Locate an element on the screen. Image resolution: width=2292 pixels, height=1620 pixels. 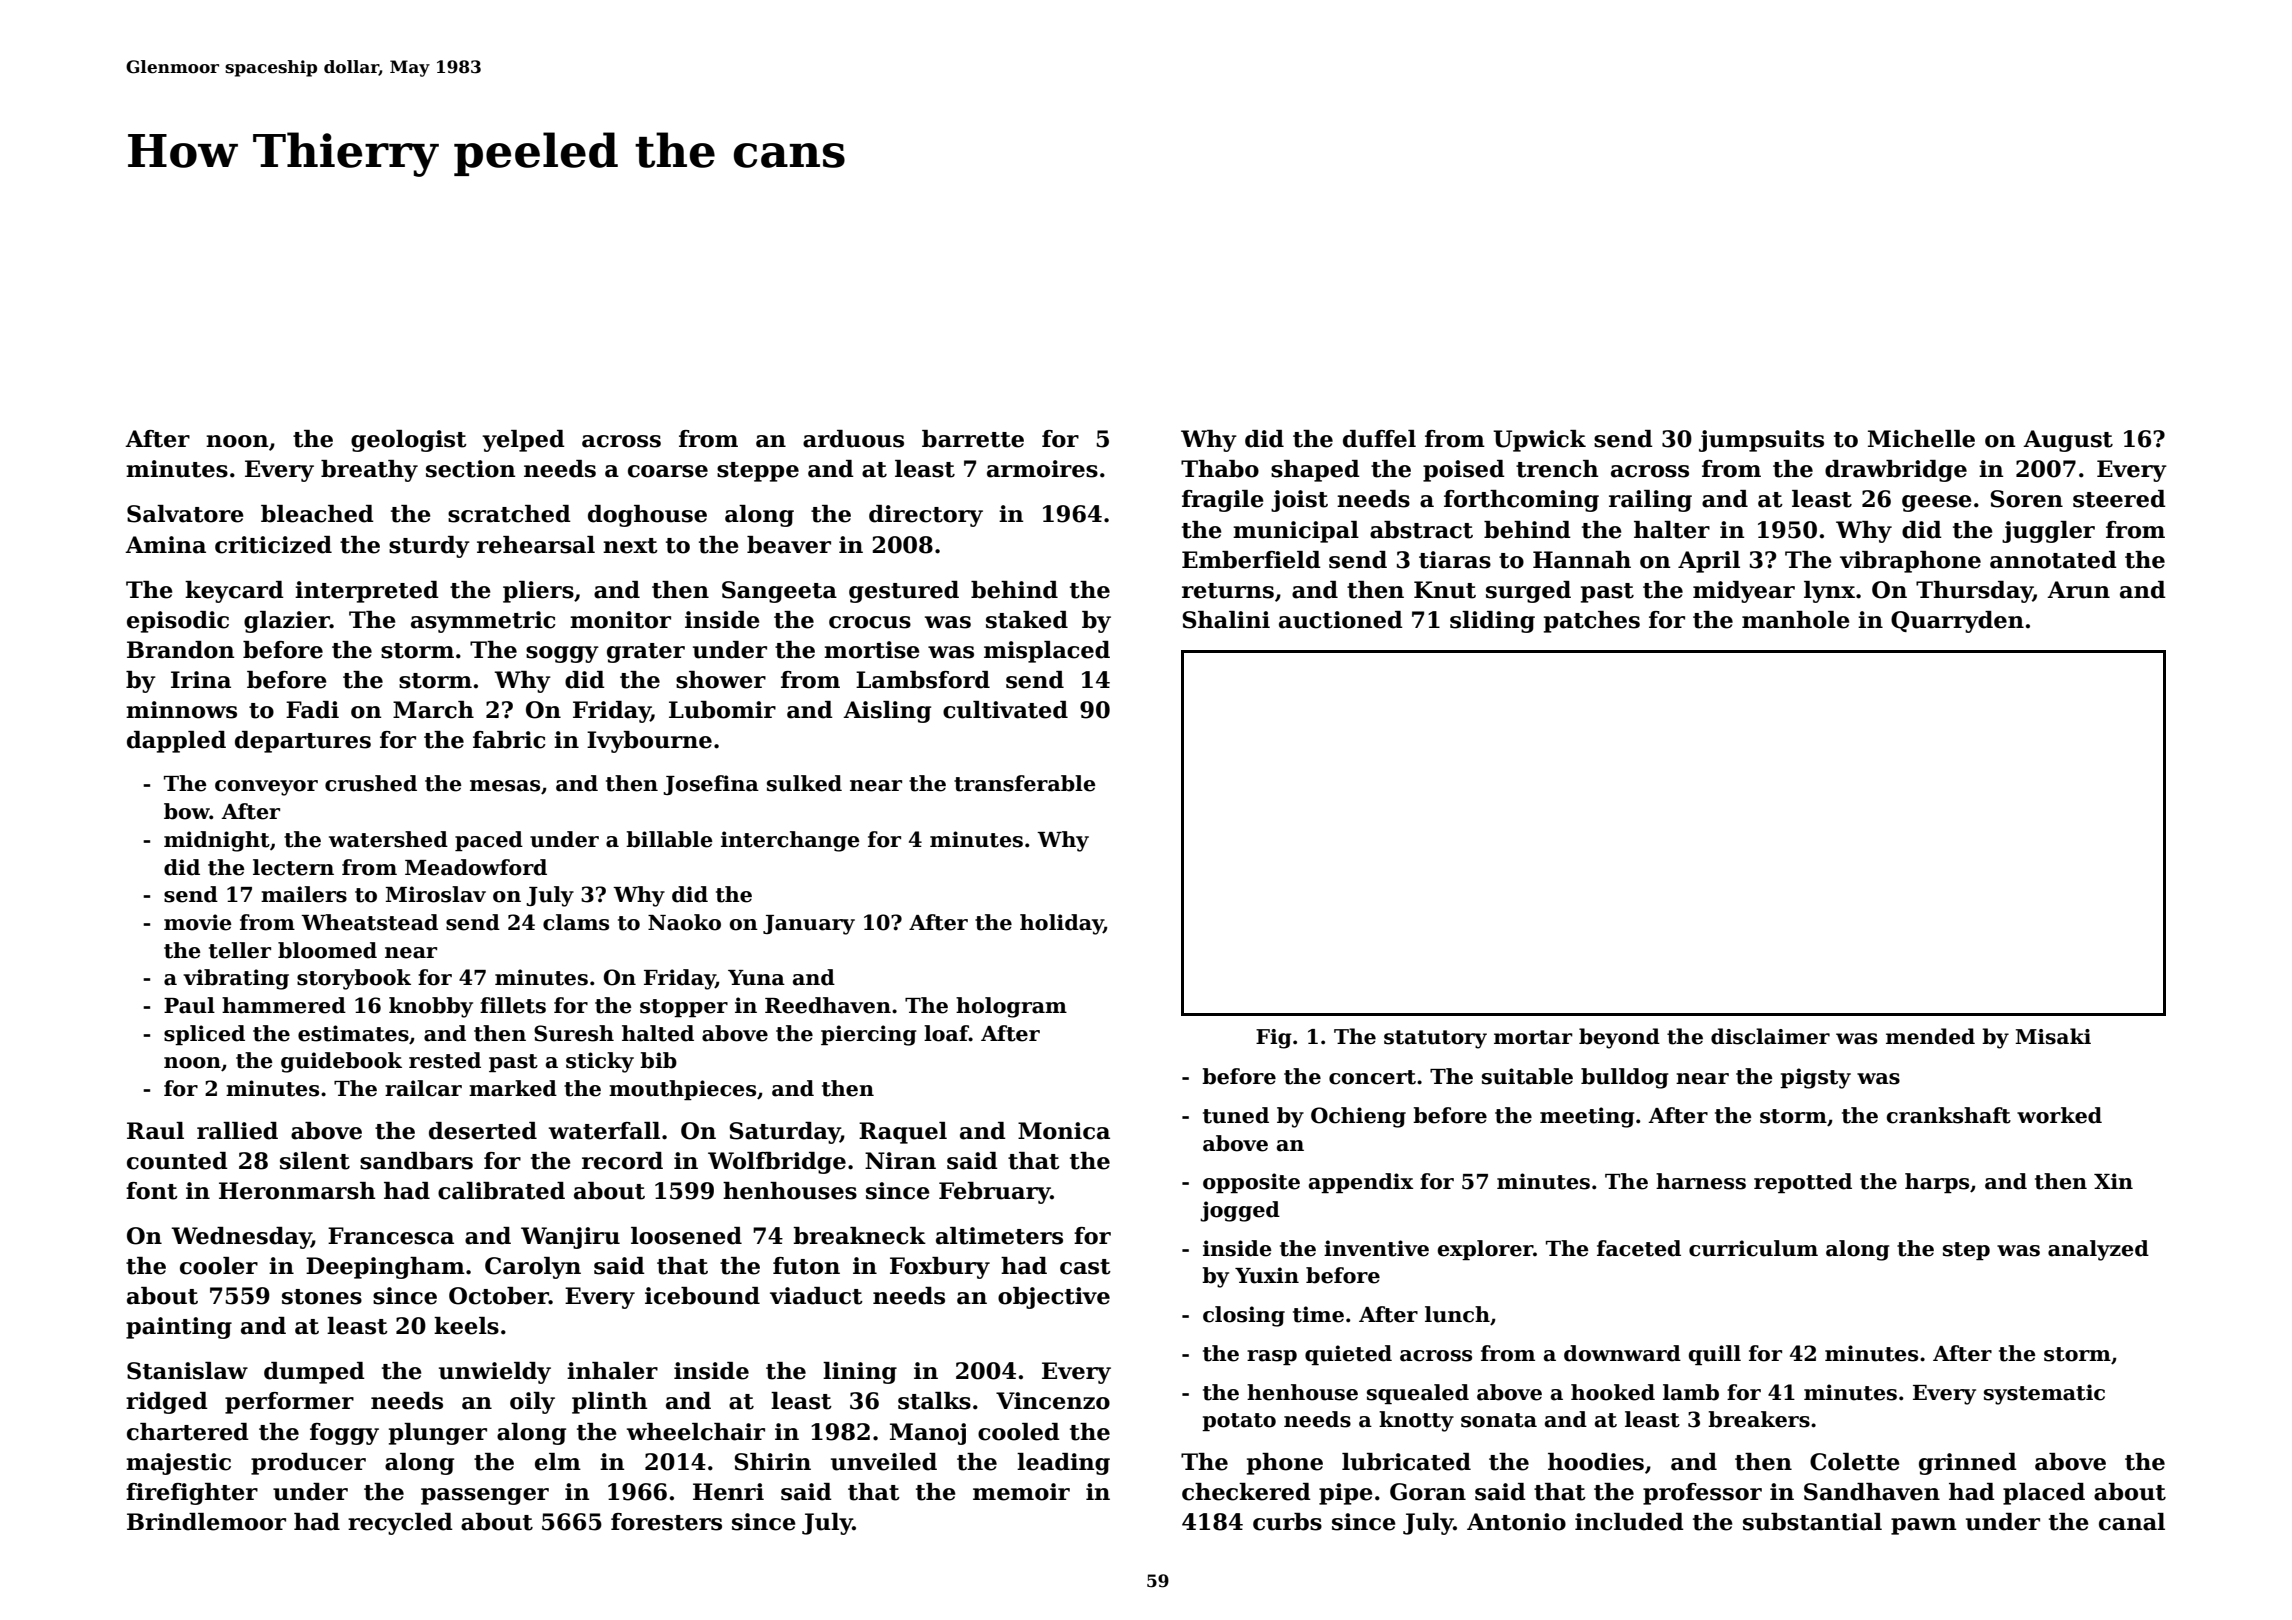
recycled is located at coordinates (400, 1524).
